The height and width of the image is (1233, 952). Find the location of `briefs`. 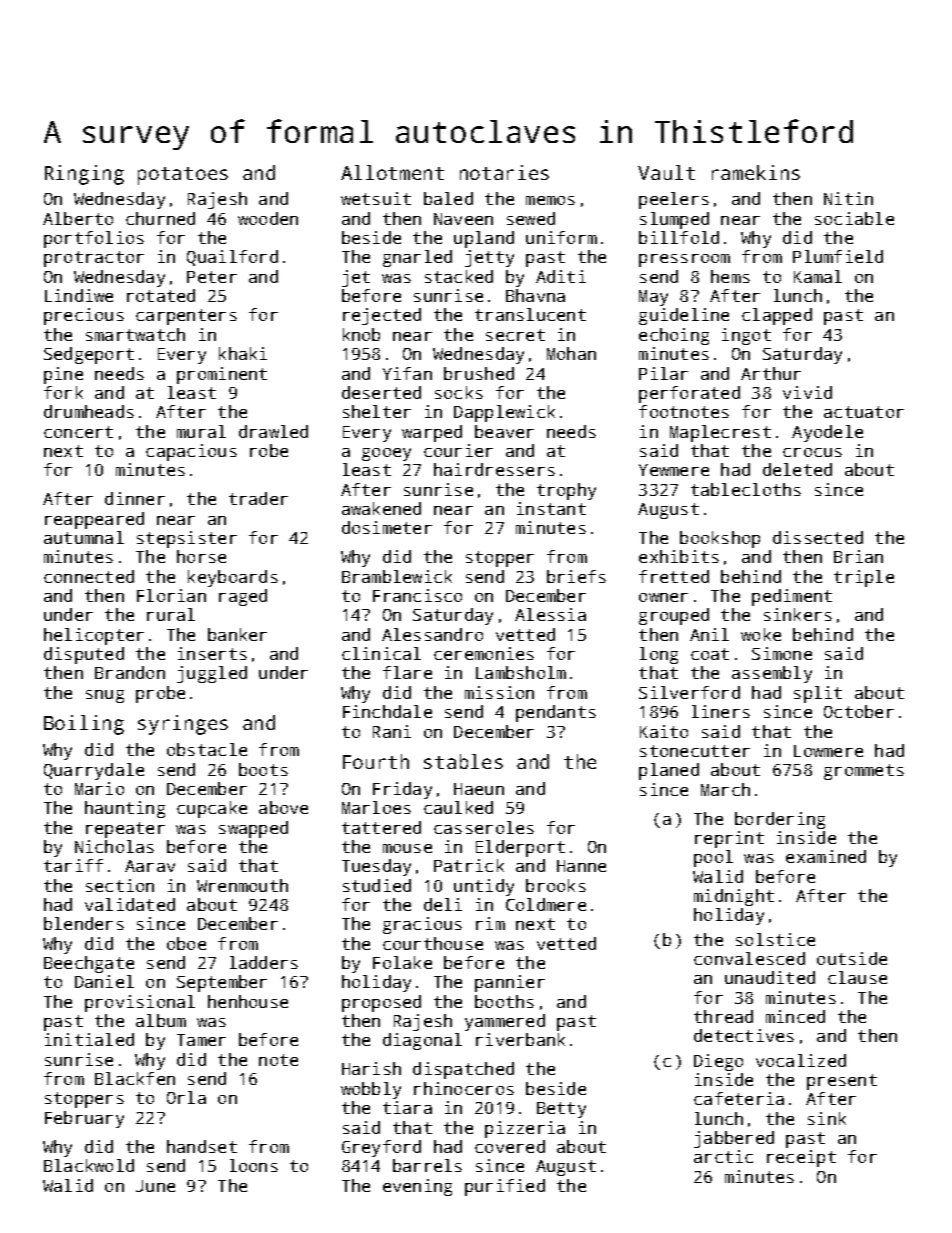

briefs is located at coordinates (576, 576).
